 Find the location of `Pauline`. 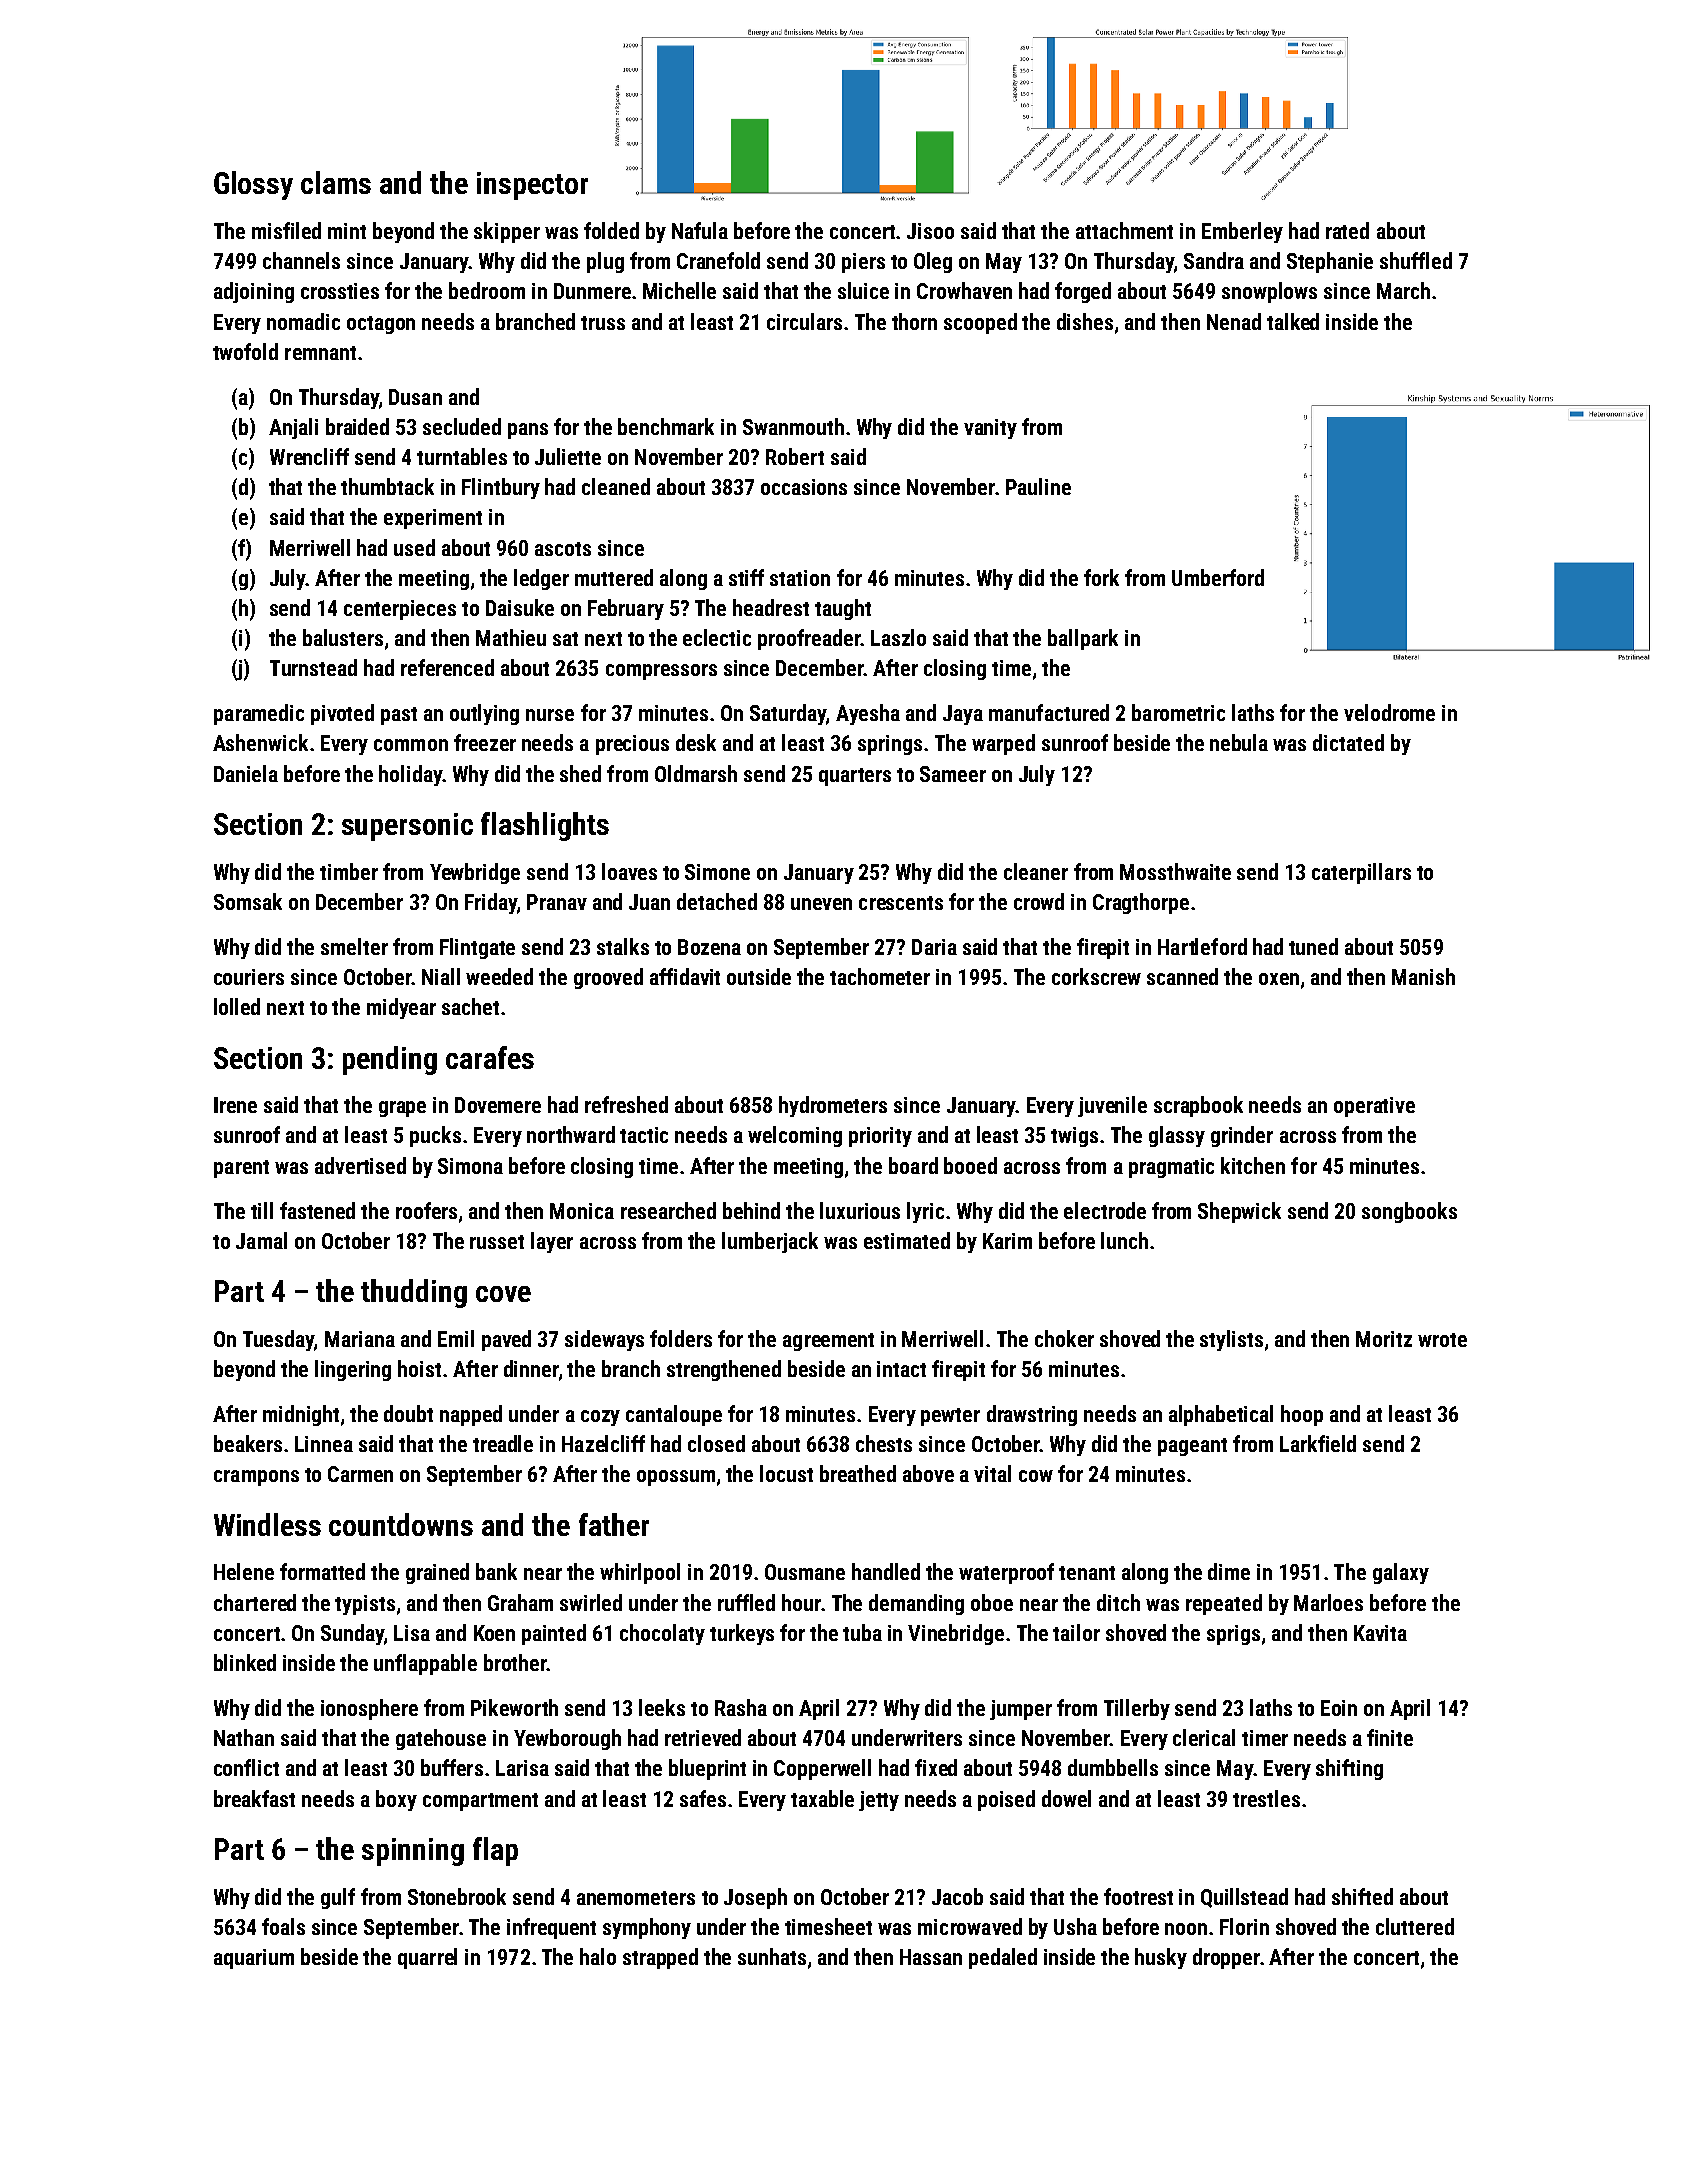

Pauline is located at coordinates (1038, 486).
